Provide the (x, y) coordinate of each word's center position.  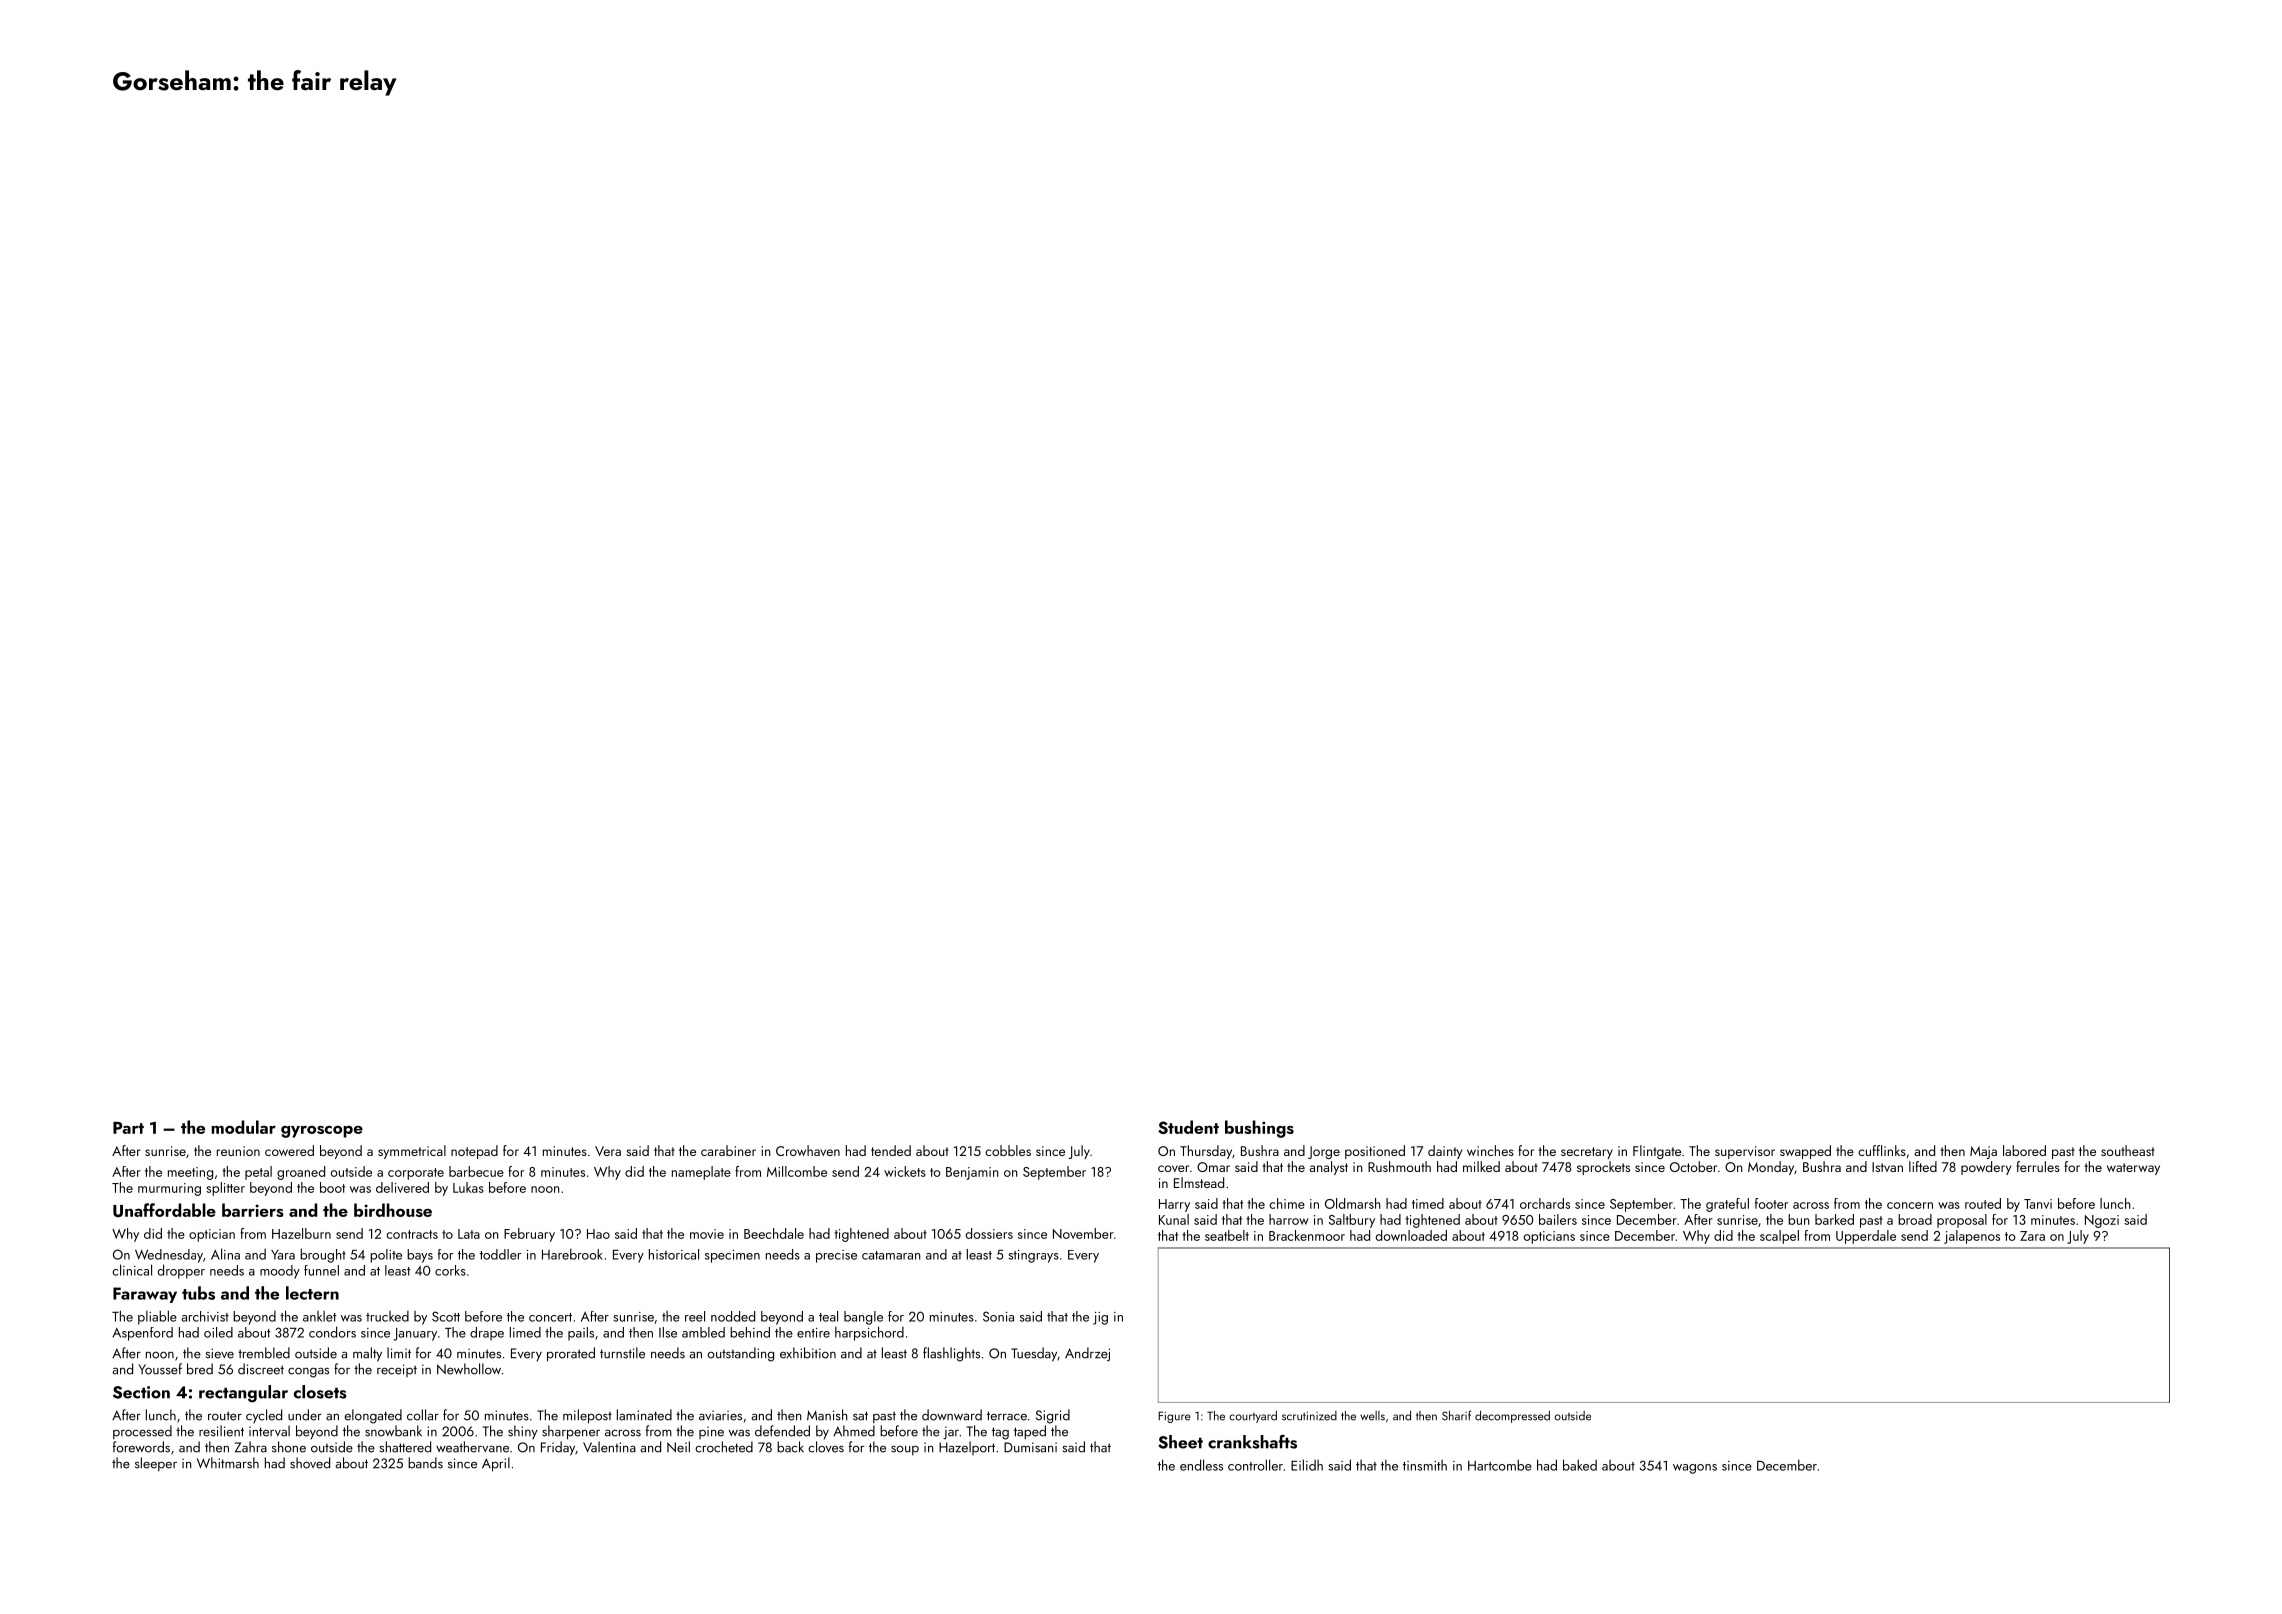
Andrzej (1087, 1354)
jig (1100, 1318)
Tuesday (1034, 1354)
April (496, 1464)
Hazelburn (301, 1233)
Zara (2032, 1236)
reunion (238, 1151)
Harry (1174, 1205)
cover (1173, 1168)
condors (332, 1332)
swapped (1805, 1152)
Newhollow (469, 1369)
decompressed (1512, 1416)
